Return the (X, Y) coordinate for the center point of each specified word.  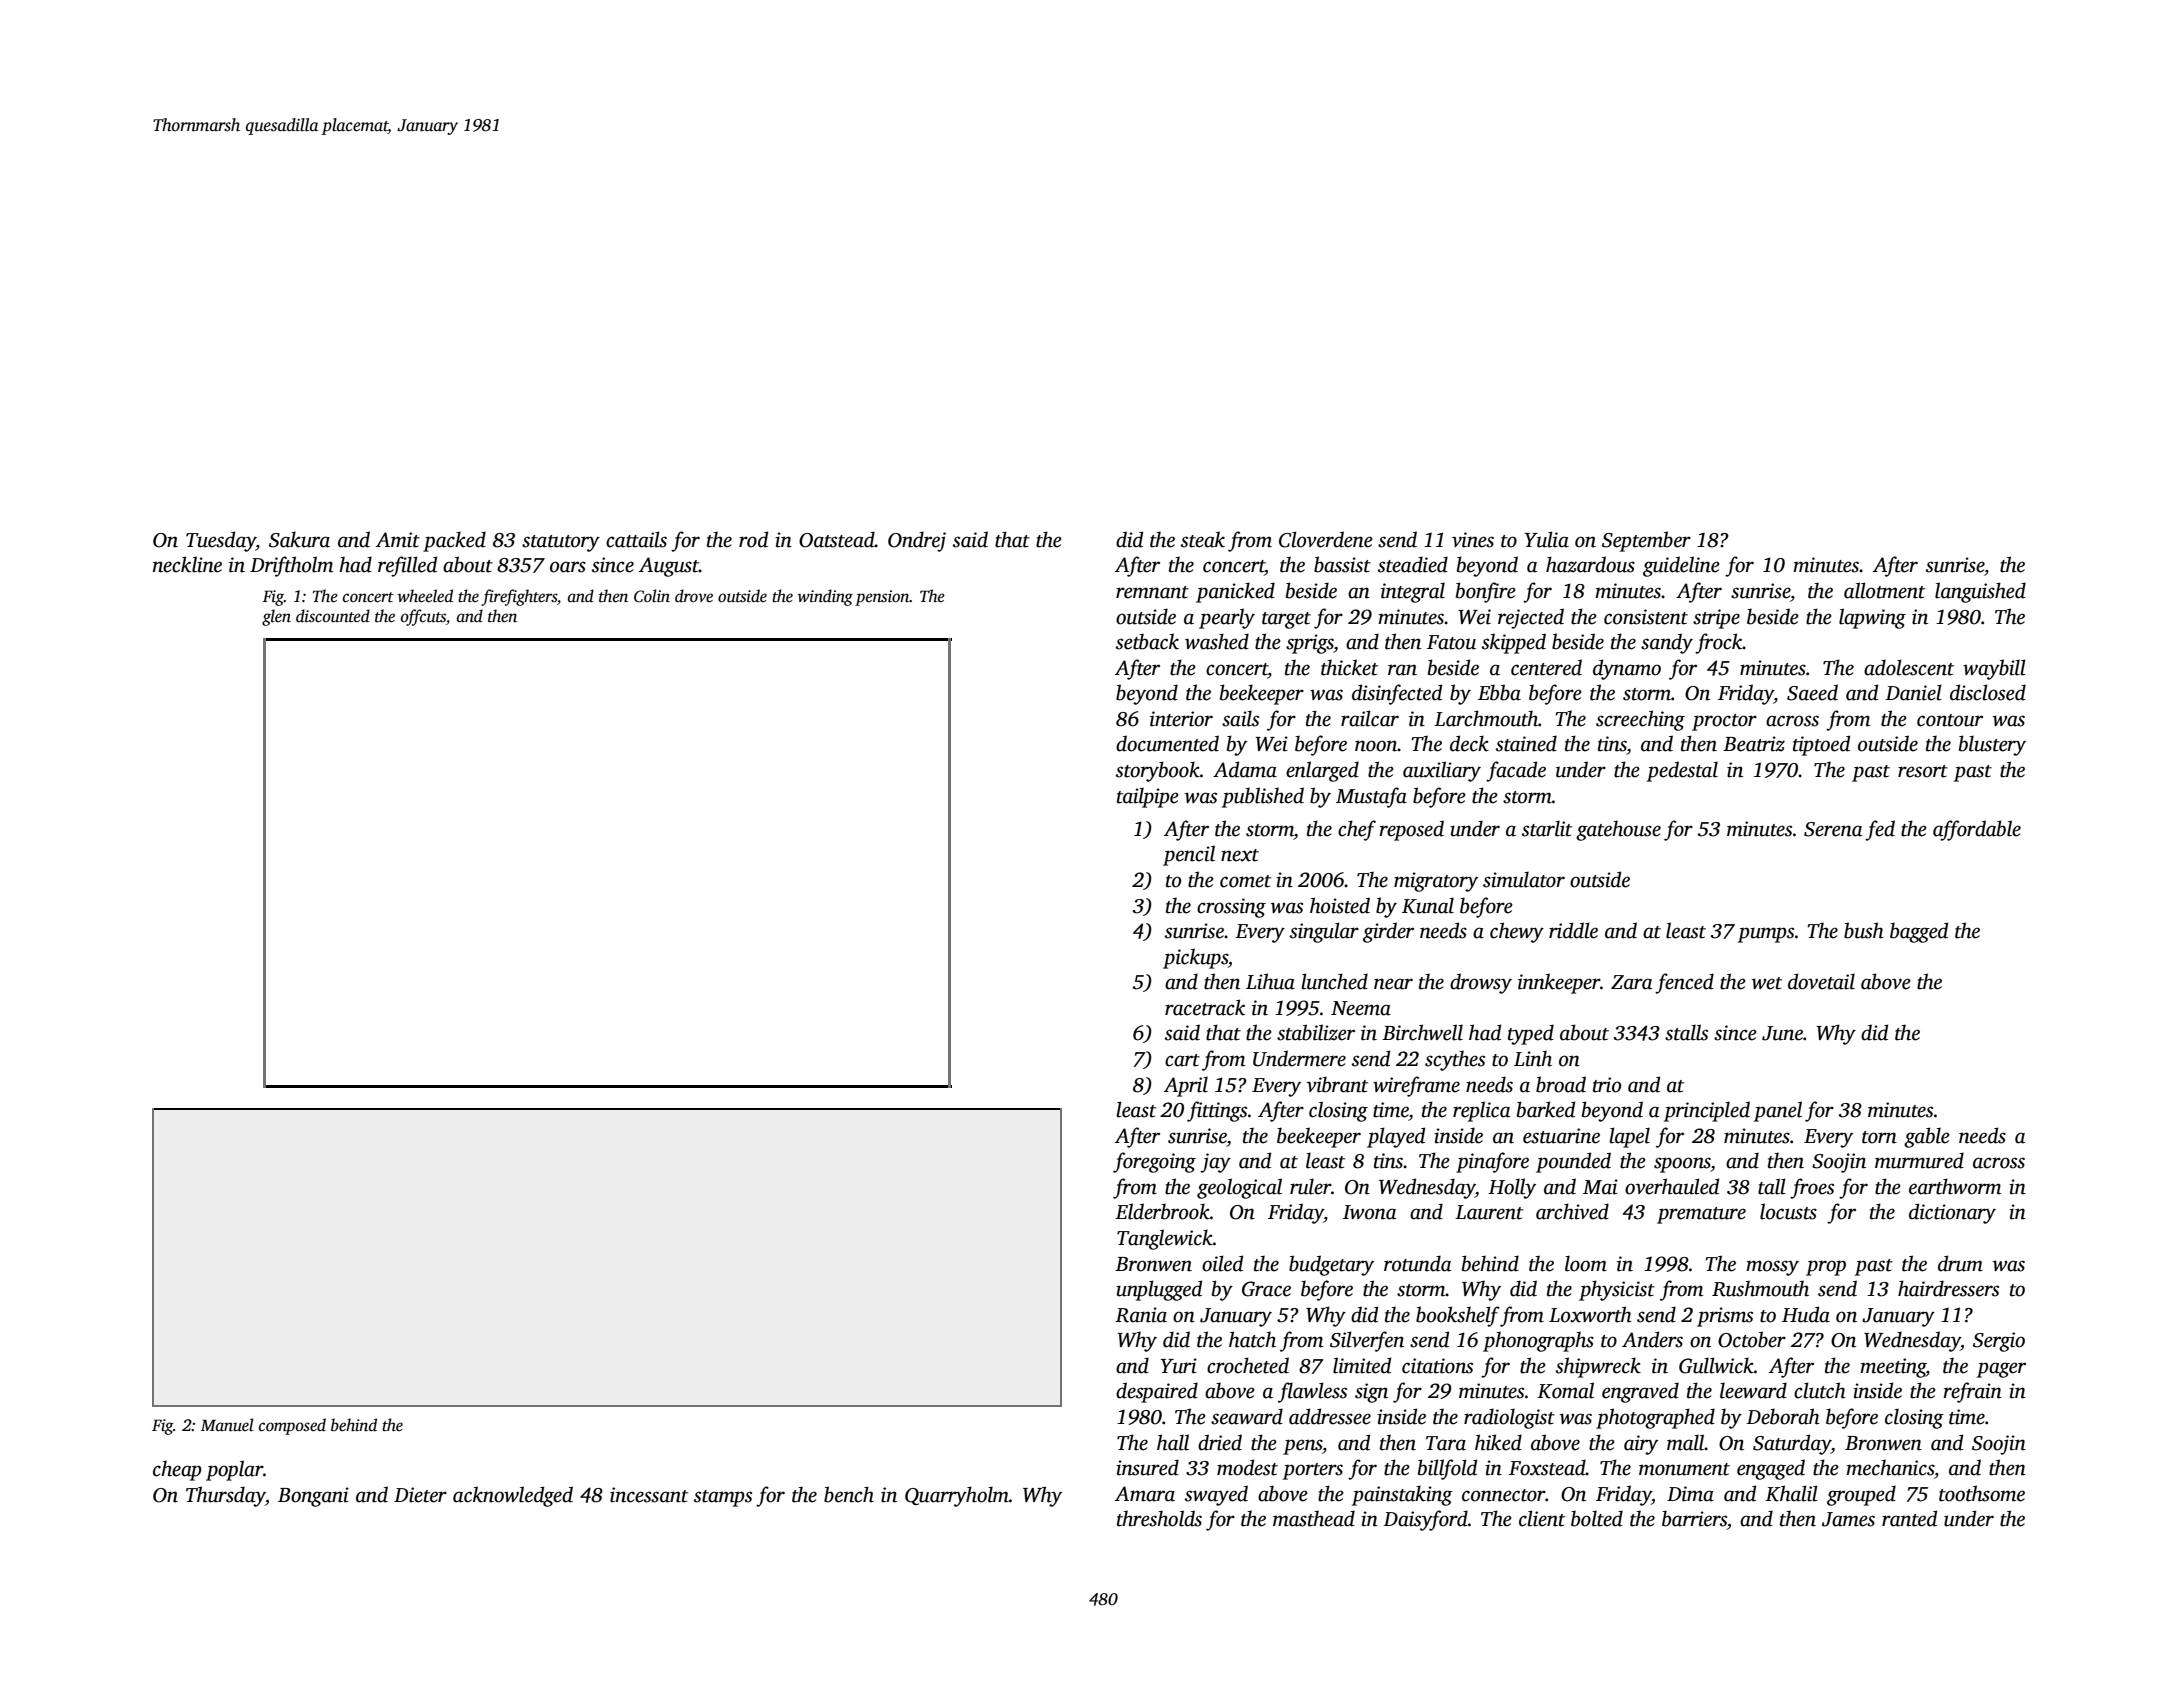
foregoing (1154, 1162)
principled (1707, 1111)
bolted (1597, 1518)
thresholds (1159, 1518)
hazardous (1590, 564)
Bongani (313, 1497)
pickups (1195, 958)
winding (825, 597)
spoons (1682, 1165)
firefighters (519, 597)
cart (1182, 1060)
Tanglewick (1165, 1239)
